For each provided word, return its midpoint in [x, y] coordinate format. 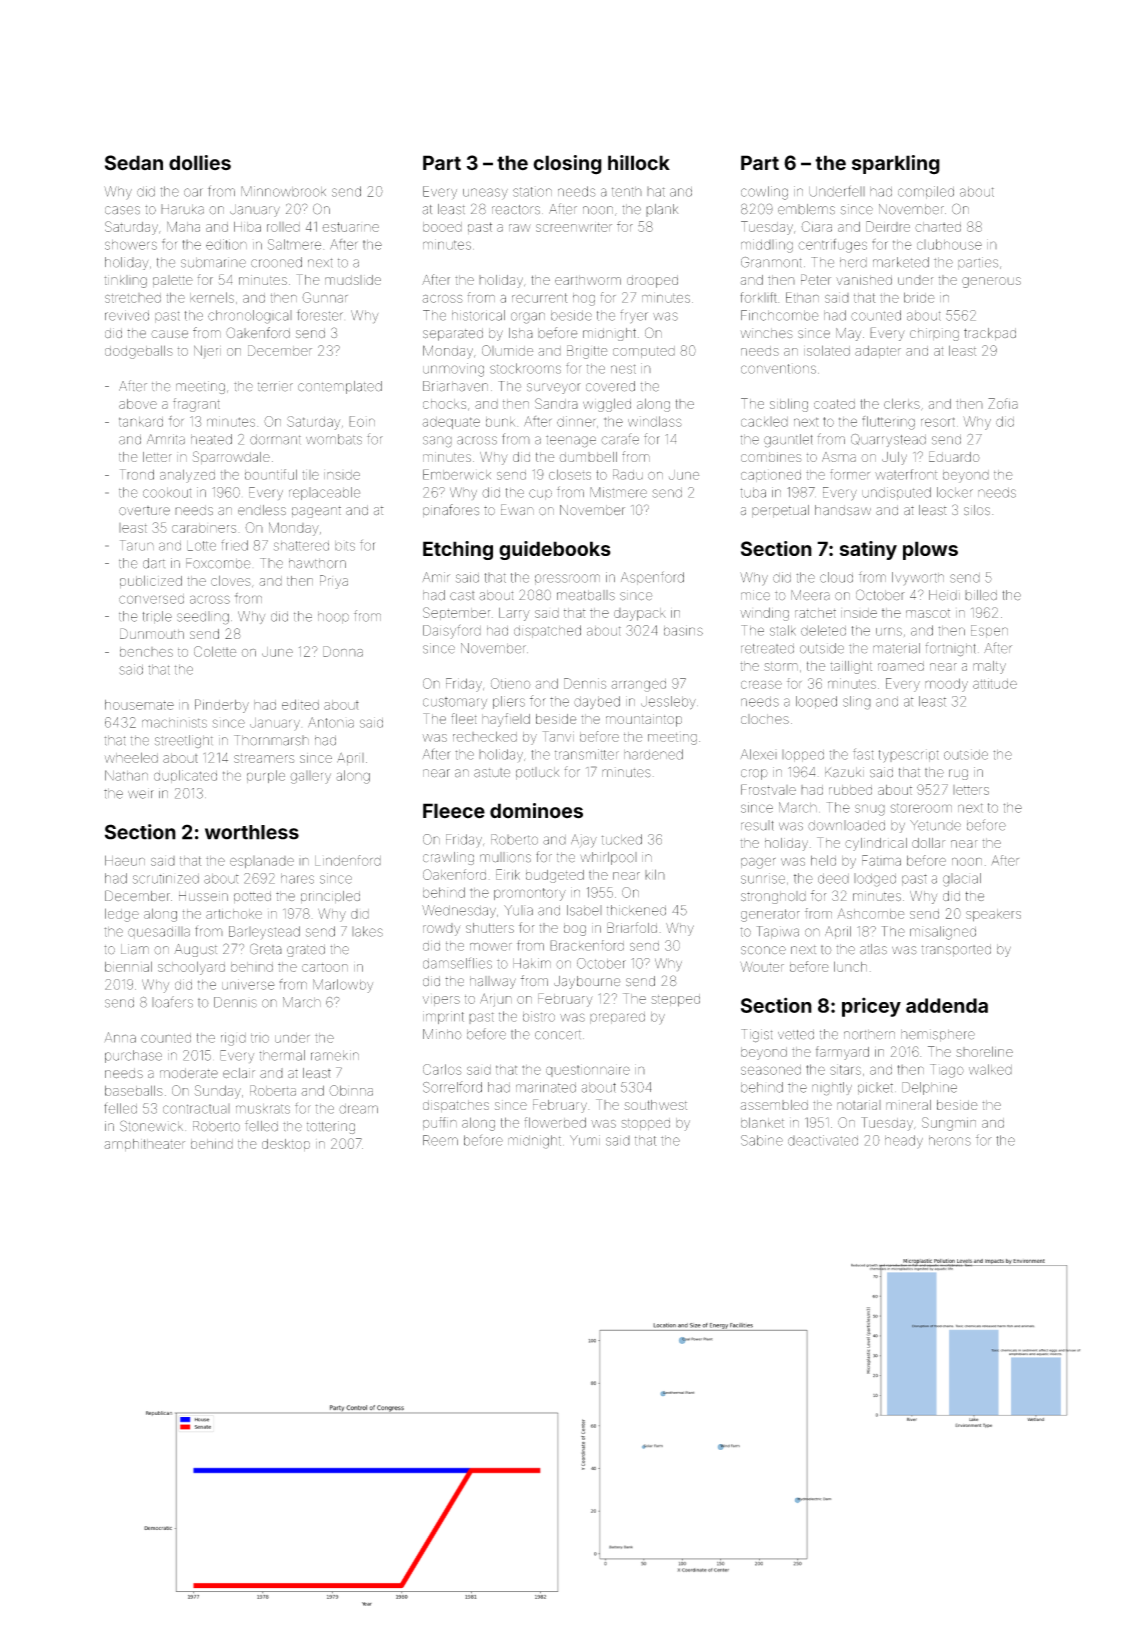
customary [455, 703]
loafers [172, 1002]
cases [122, 210]
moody [946, 685]
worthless [252, 832]
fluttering [888, 423]
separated [453, 334]
